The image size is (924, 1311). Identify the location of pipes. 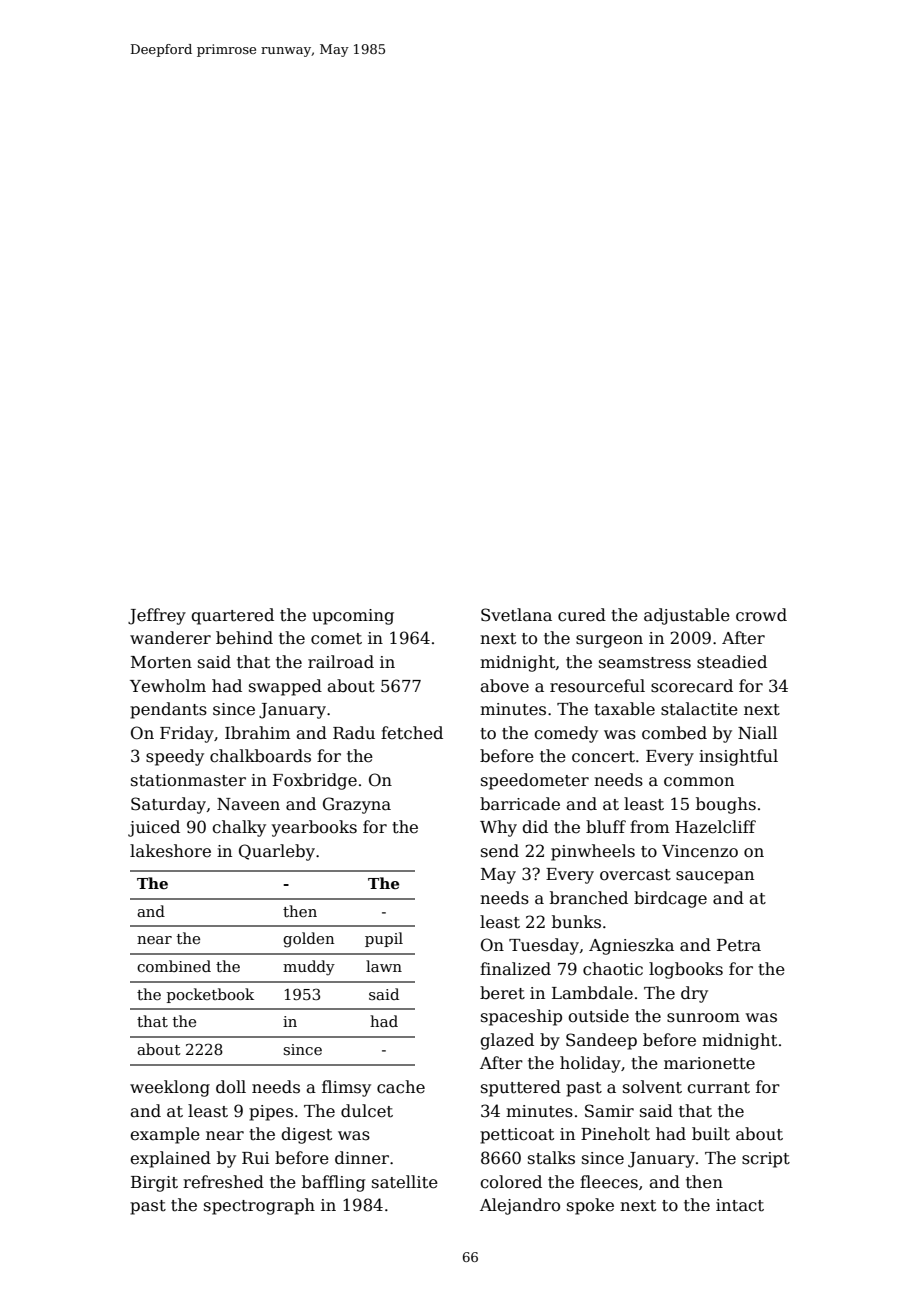
(271, 1113).
